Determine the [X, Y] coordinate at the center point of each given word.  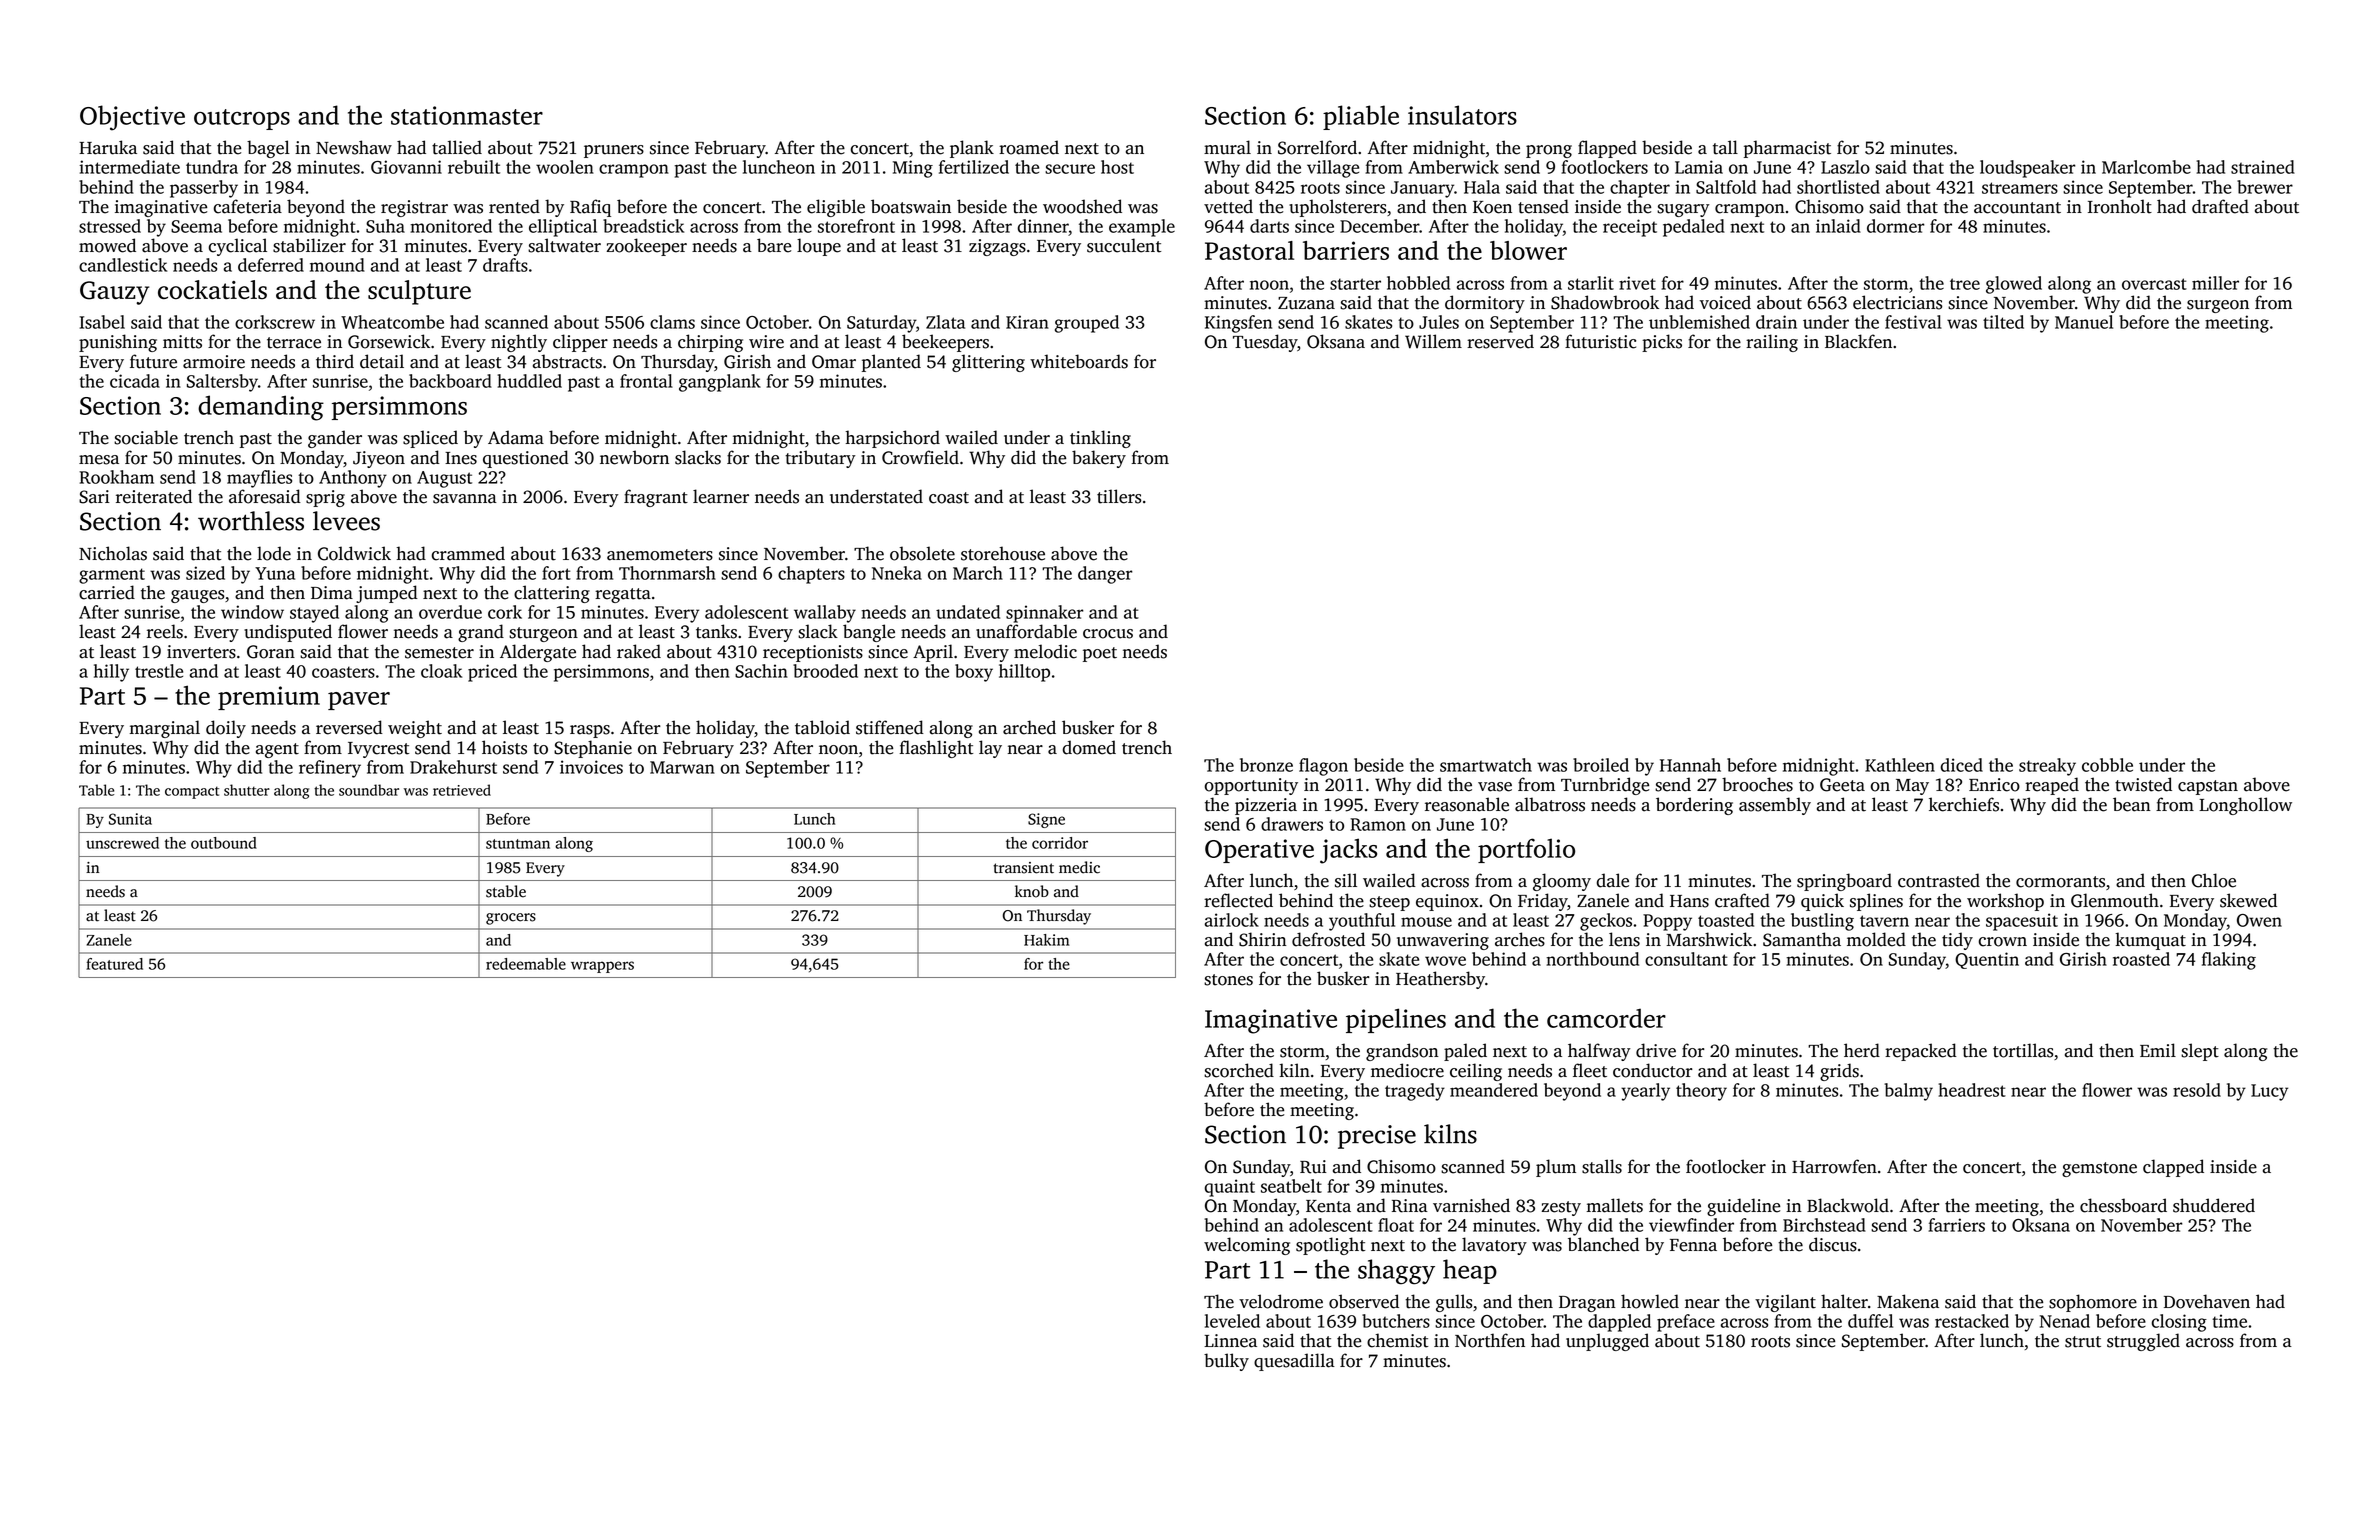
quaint [1230, 1188]
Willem [1433, 341]
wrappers [602, 967]
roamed [1029, 147]
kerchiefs [1964, 804]
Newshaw [354, 147]
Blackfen [1858, 341]
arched [1029, 727]
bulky [1226, 1362]
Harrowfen [1834, 1166]
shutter [247, 790]
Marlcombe [2146, 167]
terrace [294, 343]
